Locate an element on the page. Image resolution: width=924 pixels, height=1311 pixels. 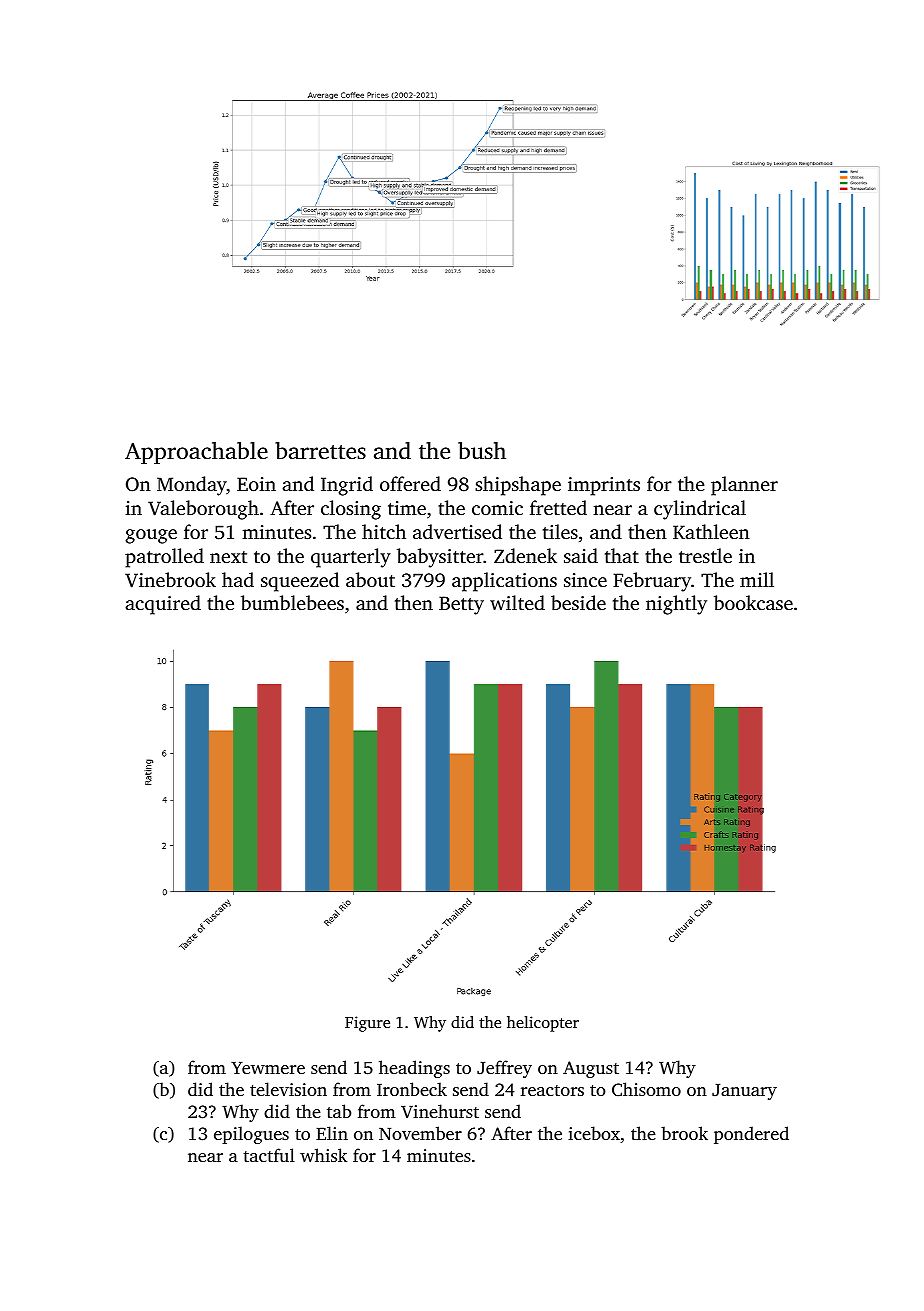
Yewmere is located at coordinates (268, 1068).
